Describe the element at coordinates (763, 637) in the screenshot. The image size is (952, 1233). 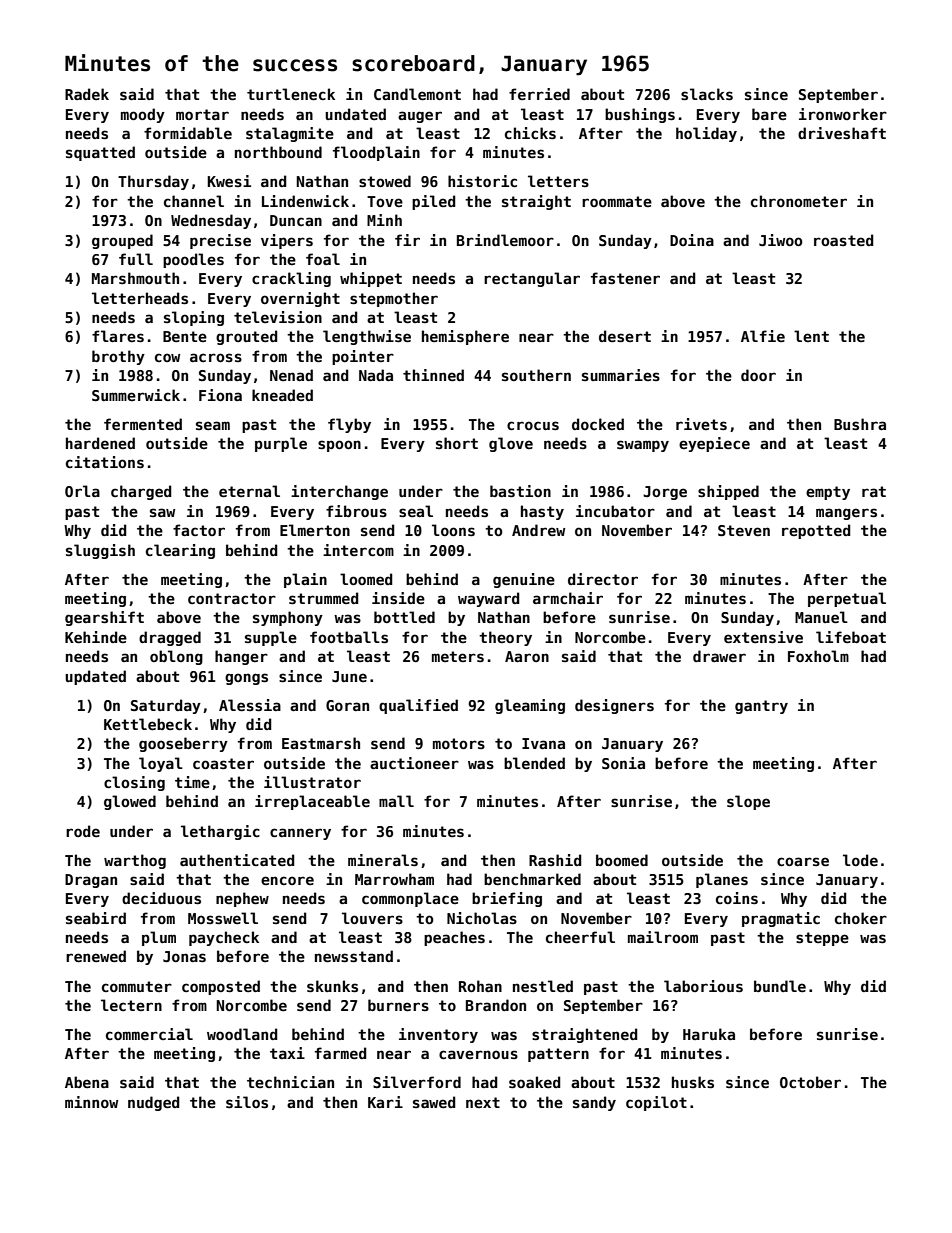
I see `extensive` at that location.
